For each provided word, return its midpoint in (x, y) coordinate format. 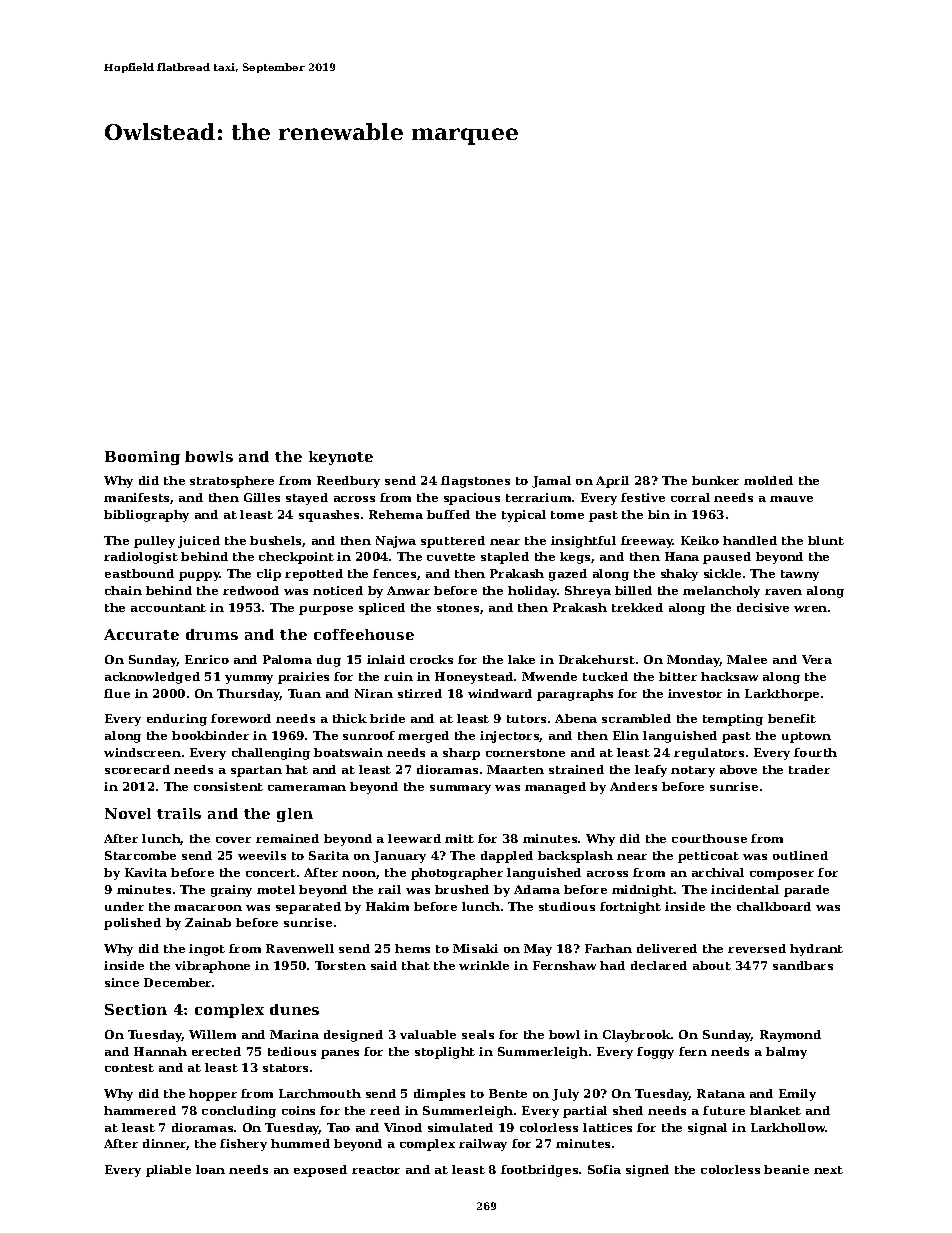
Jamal (551, 482)
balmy (786, 1053)
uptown (806, 737)
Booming (142, 458)
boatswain (348, 752)
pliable (168, 1171)
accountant (168, 608)
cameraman (307, 788)
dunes (294, 1009)
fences (394, 573)
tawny (800, 575)
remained (287, 838)
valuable (428, 1034)
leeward (414, 838)
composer (782, 875)
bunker (715, 480)
